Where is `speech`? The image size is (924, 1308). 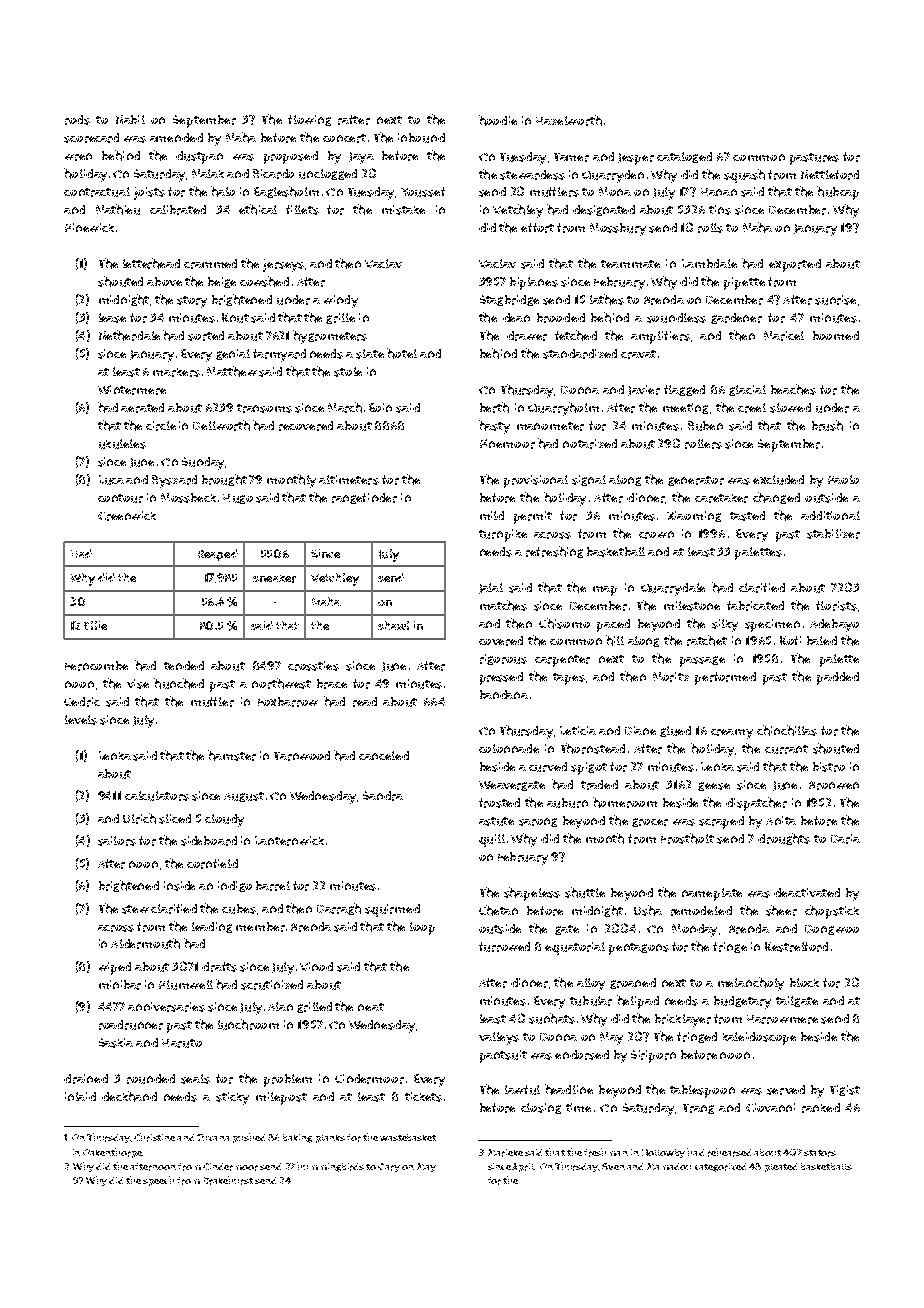 speech is located at coordinates (158, 1181).
